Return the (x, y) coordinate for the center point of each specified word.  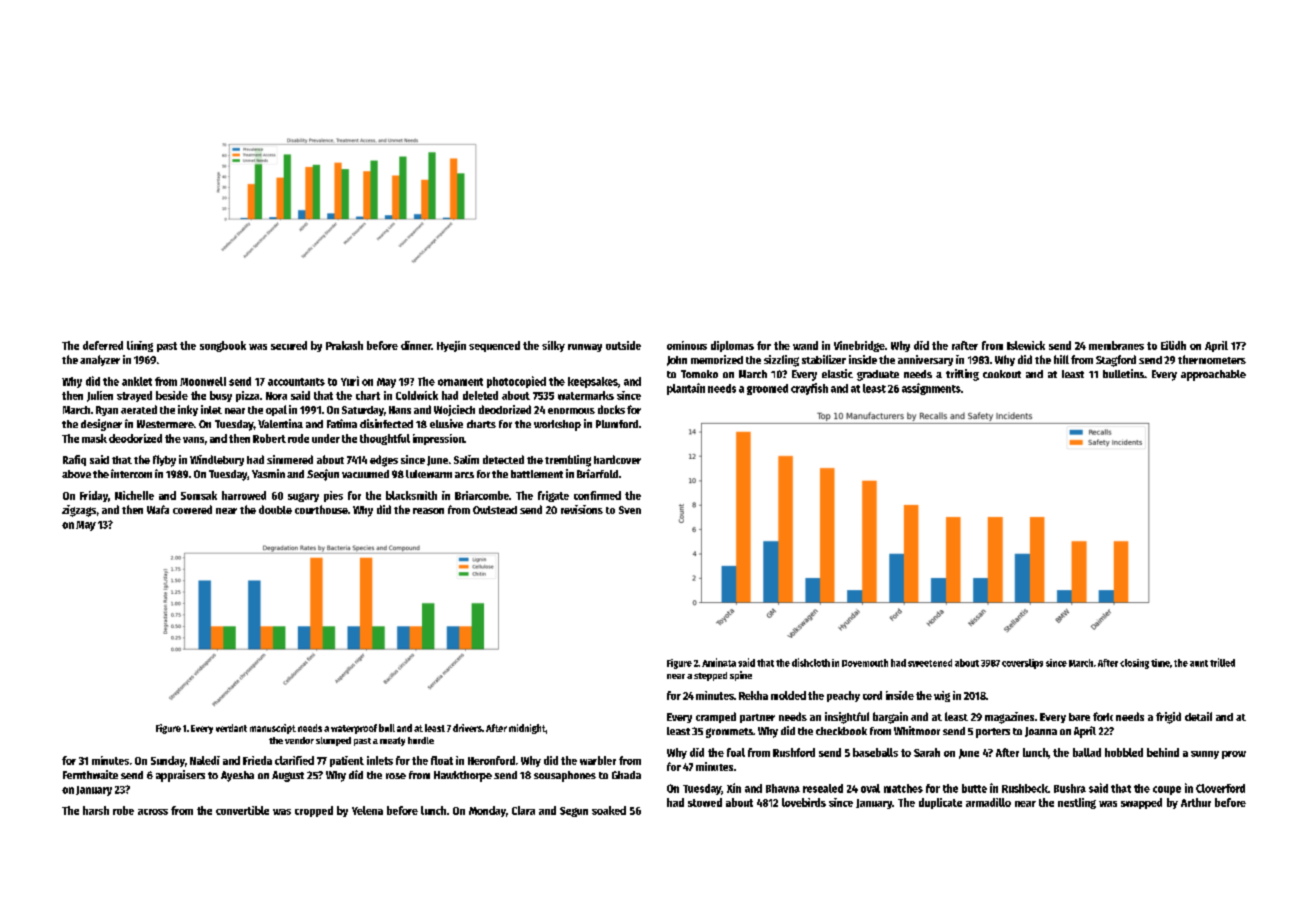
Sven (630, 510)
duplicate (940, 803)
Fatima (342, 423)
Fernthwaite (90, 774)
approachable (1213, 375)
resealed (823, 788)
